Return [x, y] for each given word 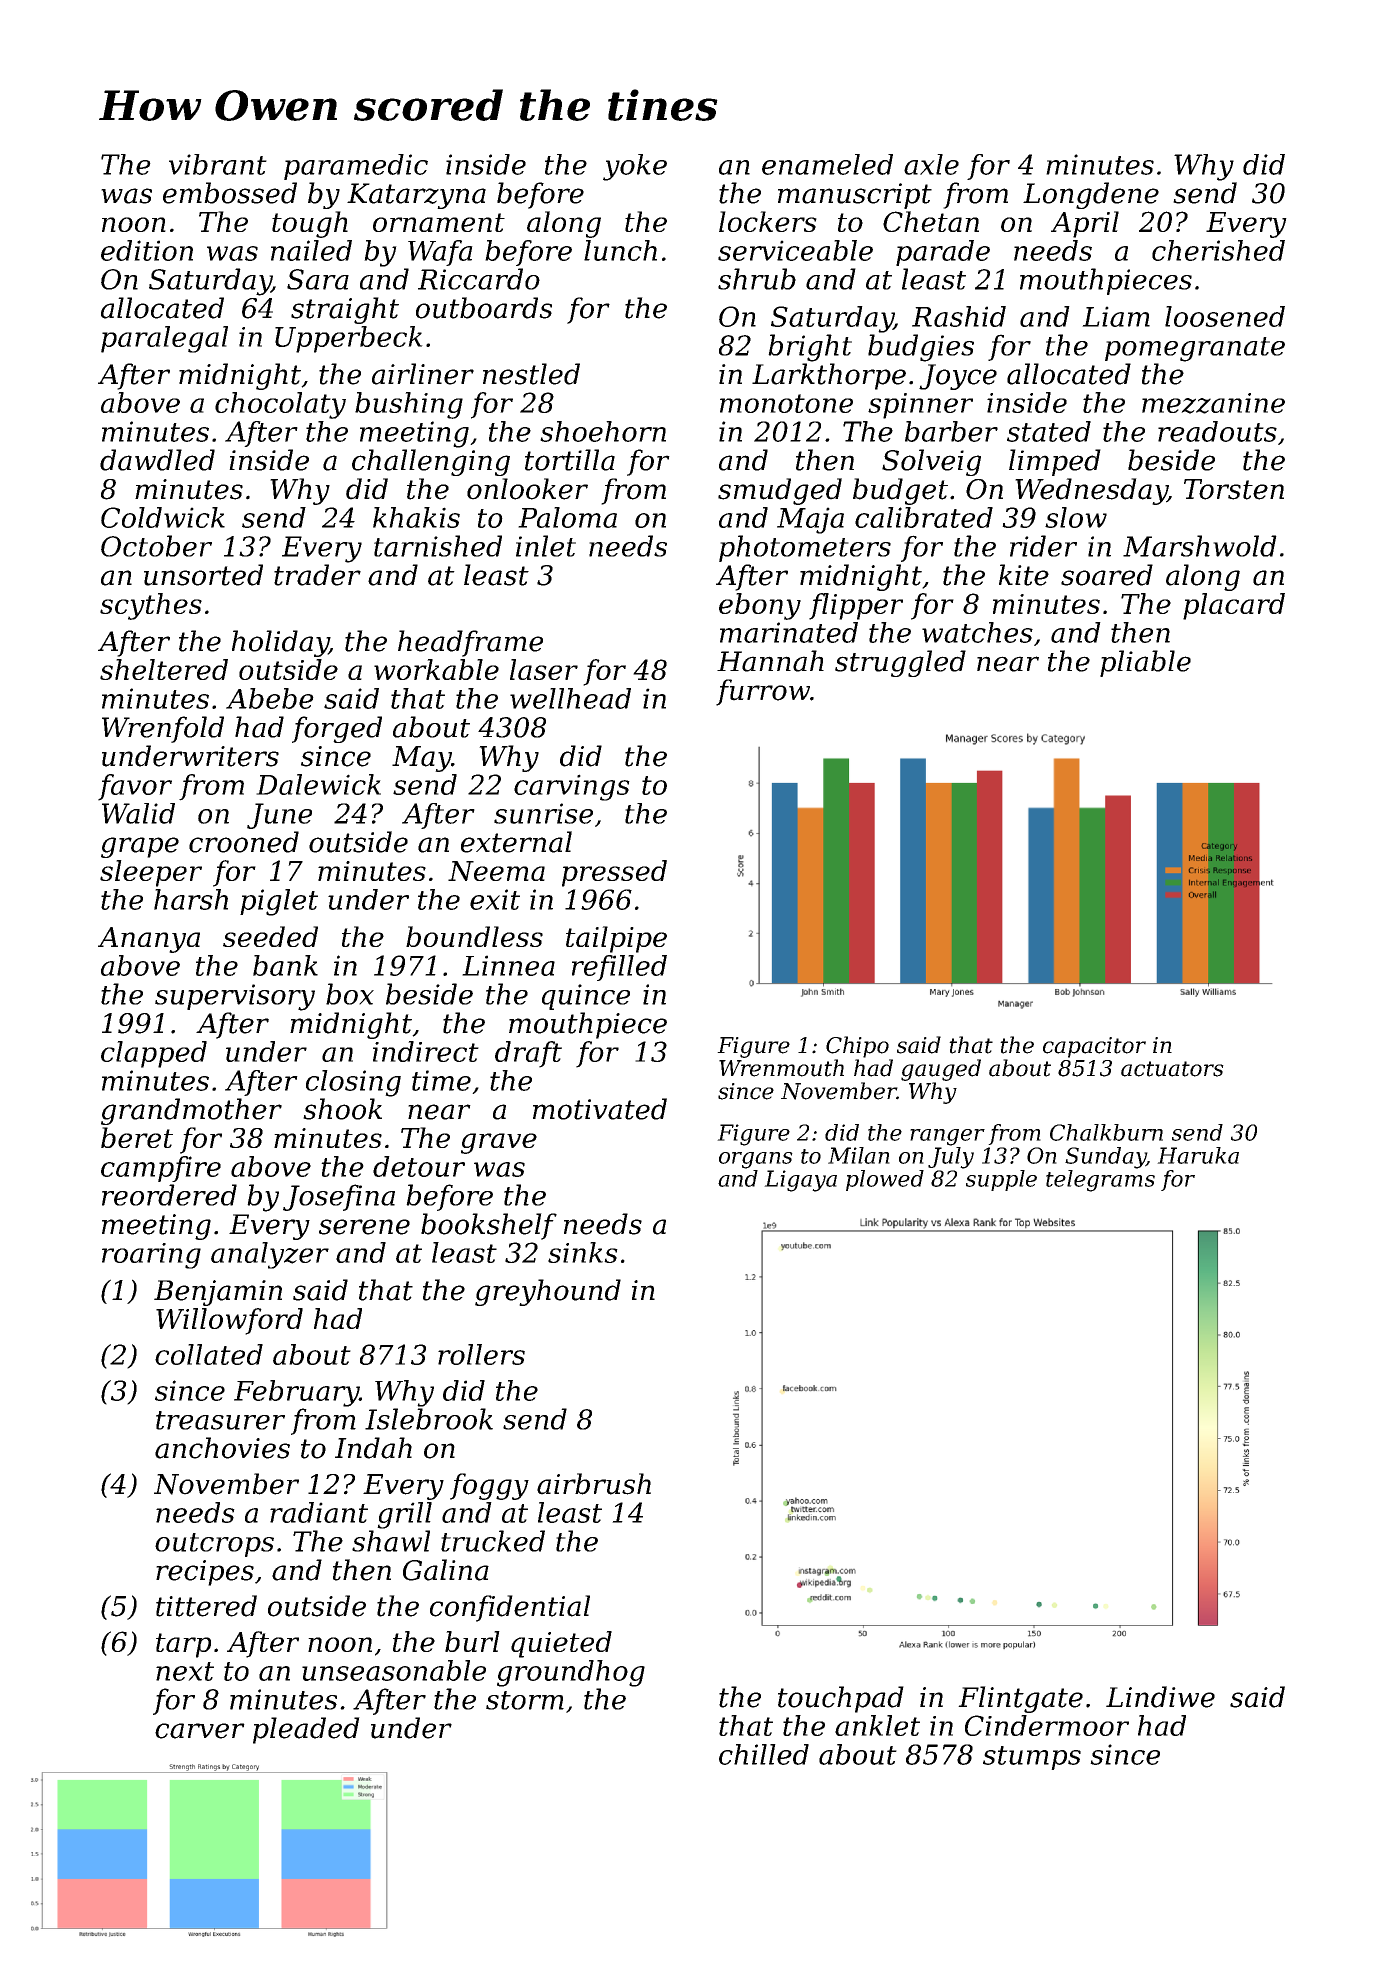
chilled [764, 1754]
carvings [572, 787]
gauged [941, 1070]
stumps [1032, 1758]
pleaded [306, 1730]
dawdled [157, 460]
